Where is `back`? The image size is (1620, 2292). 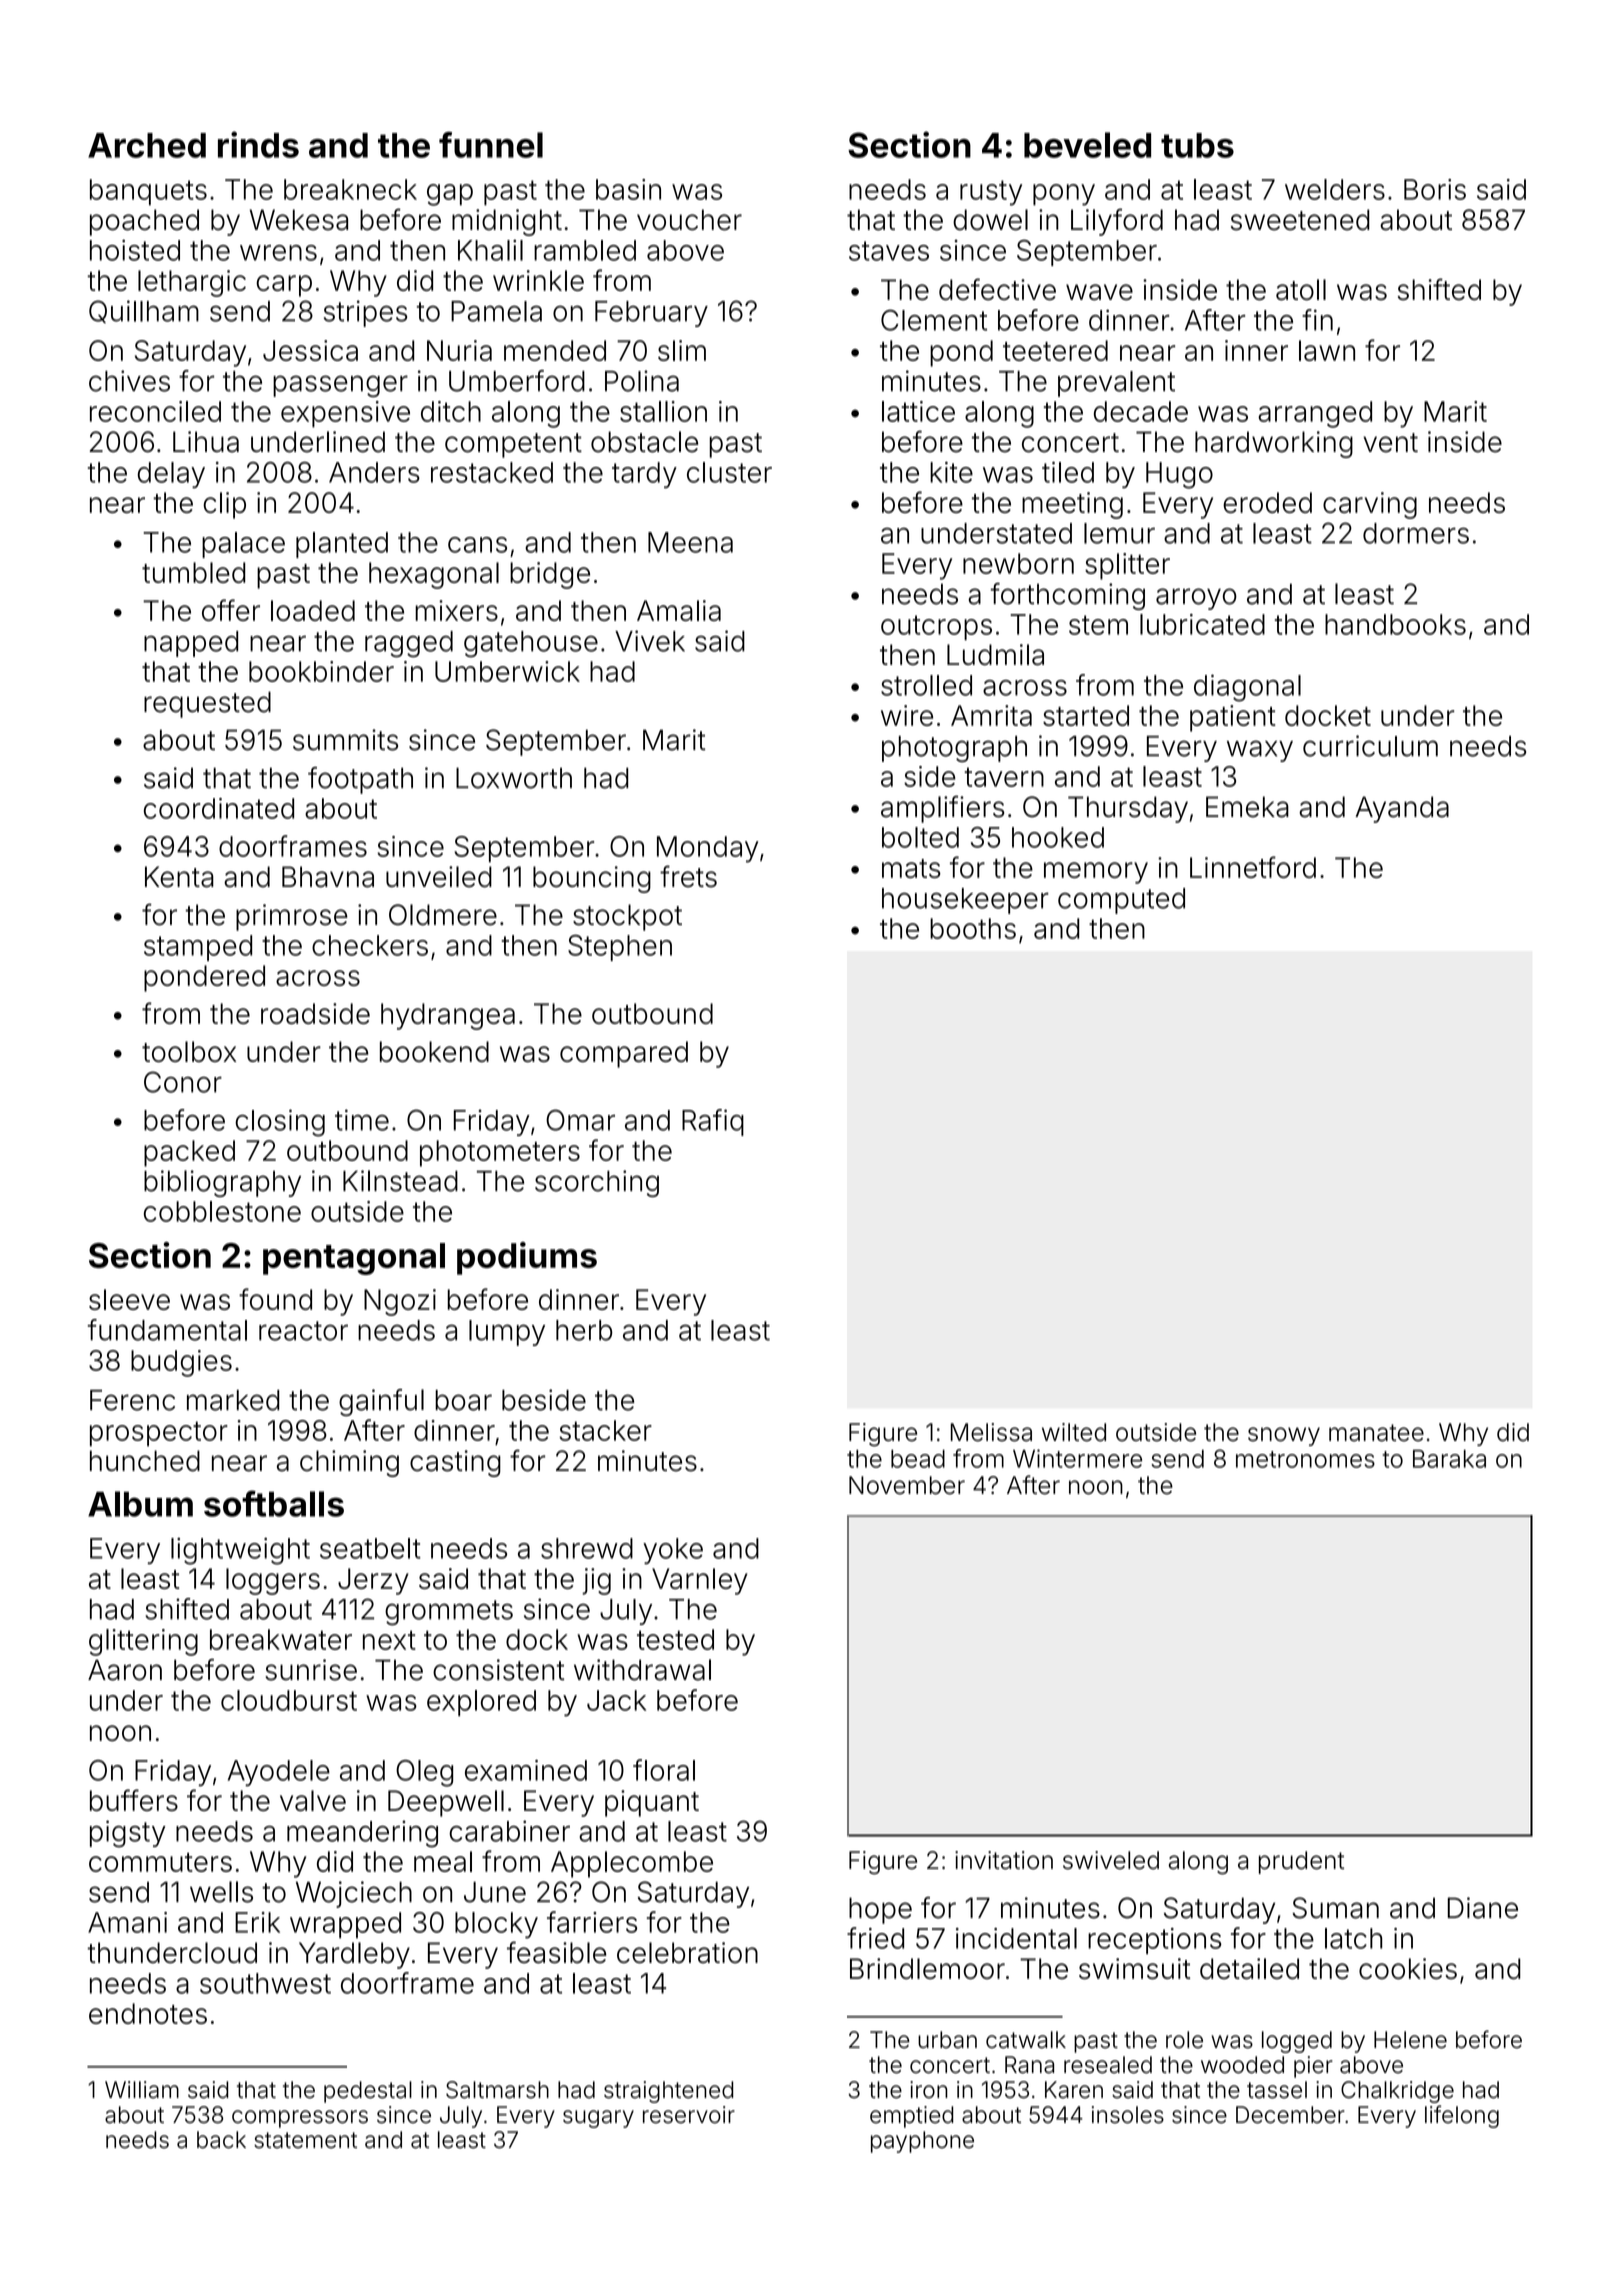 back is located at coordinates (221, 2140).
